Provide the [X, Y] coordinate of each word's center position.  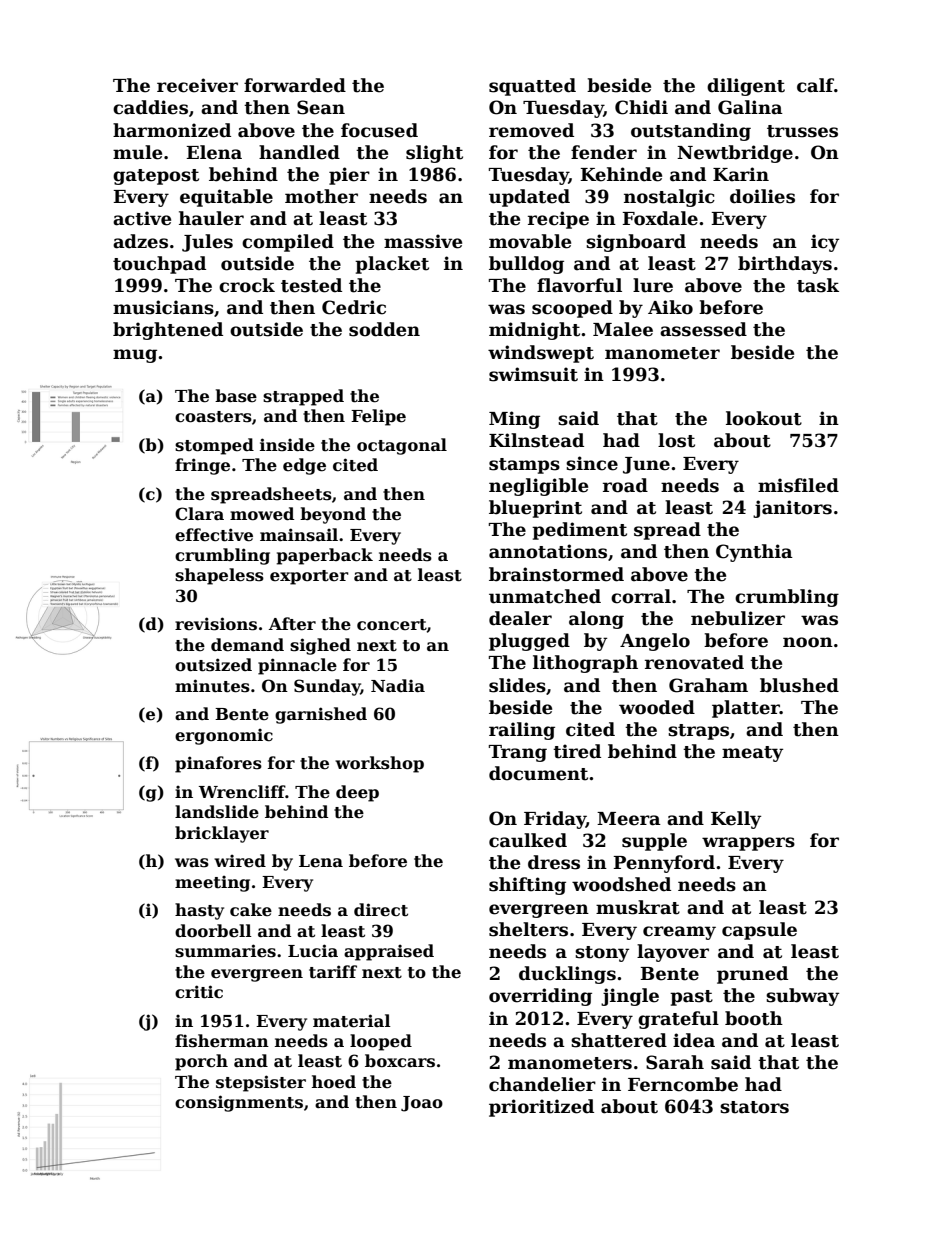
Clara [199, 514]
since [592, 463]
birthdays [785, 265]
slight [434, 154]
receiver [197, 85]
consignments [239, 1103]
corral [641, 596]
